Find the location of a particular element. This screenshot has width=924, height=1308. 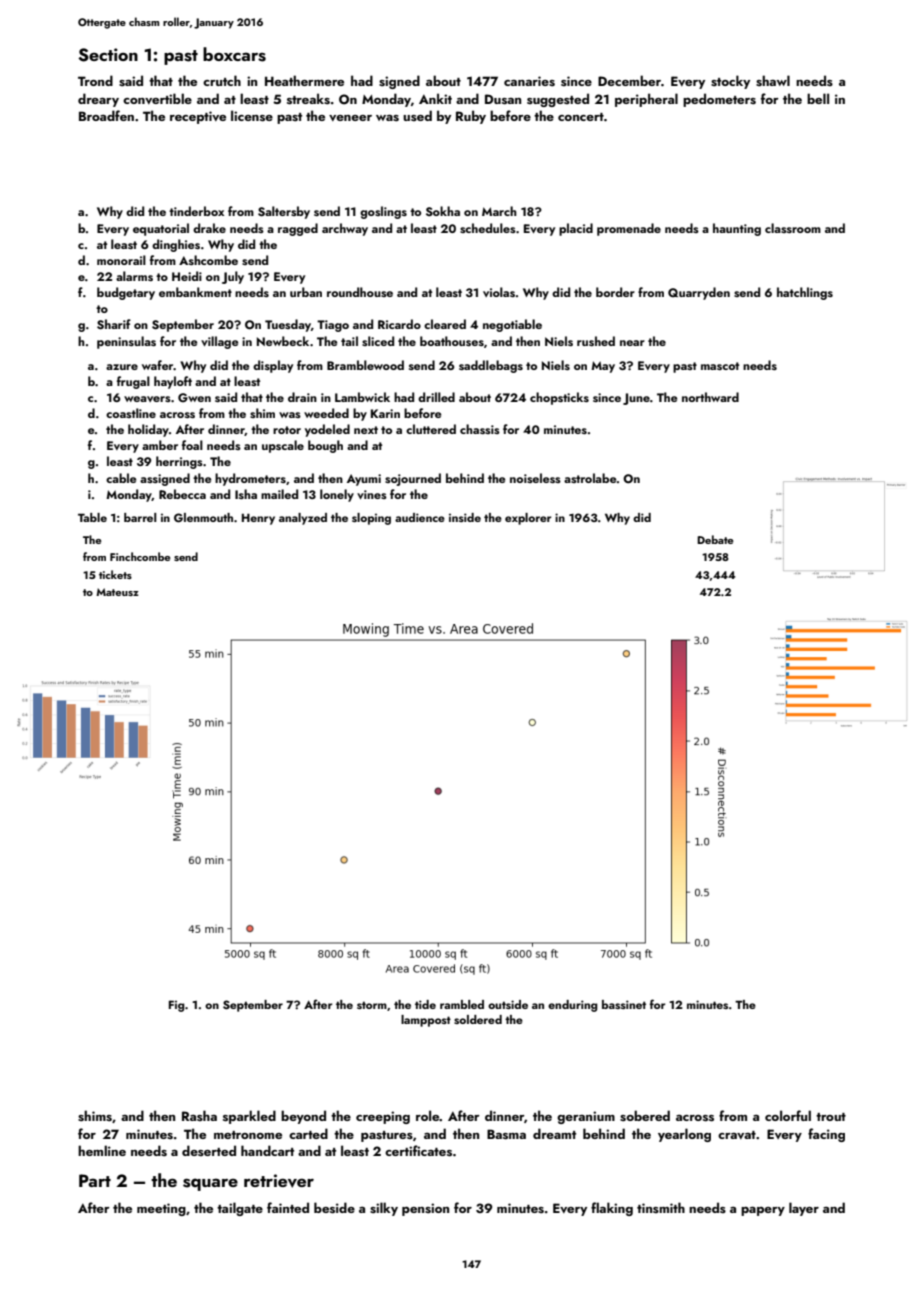

Debate is located at coordinates (715, 539).
